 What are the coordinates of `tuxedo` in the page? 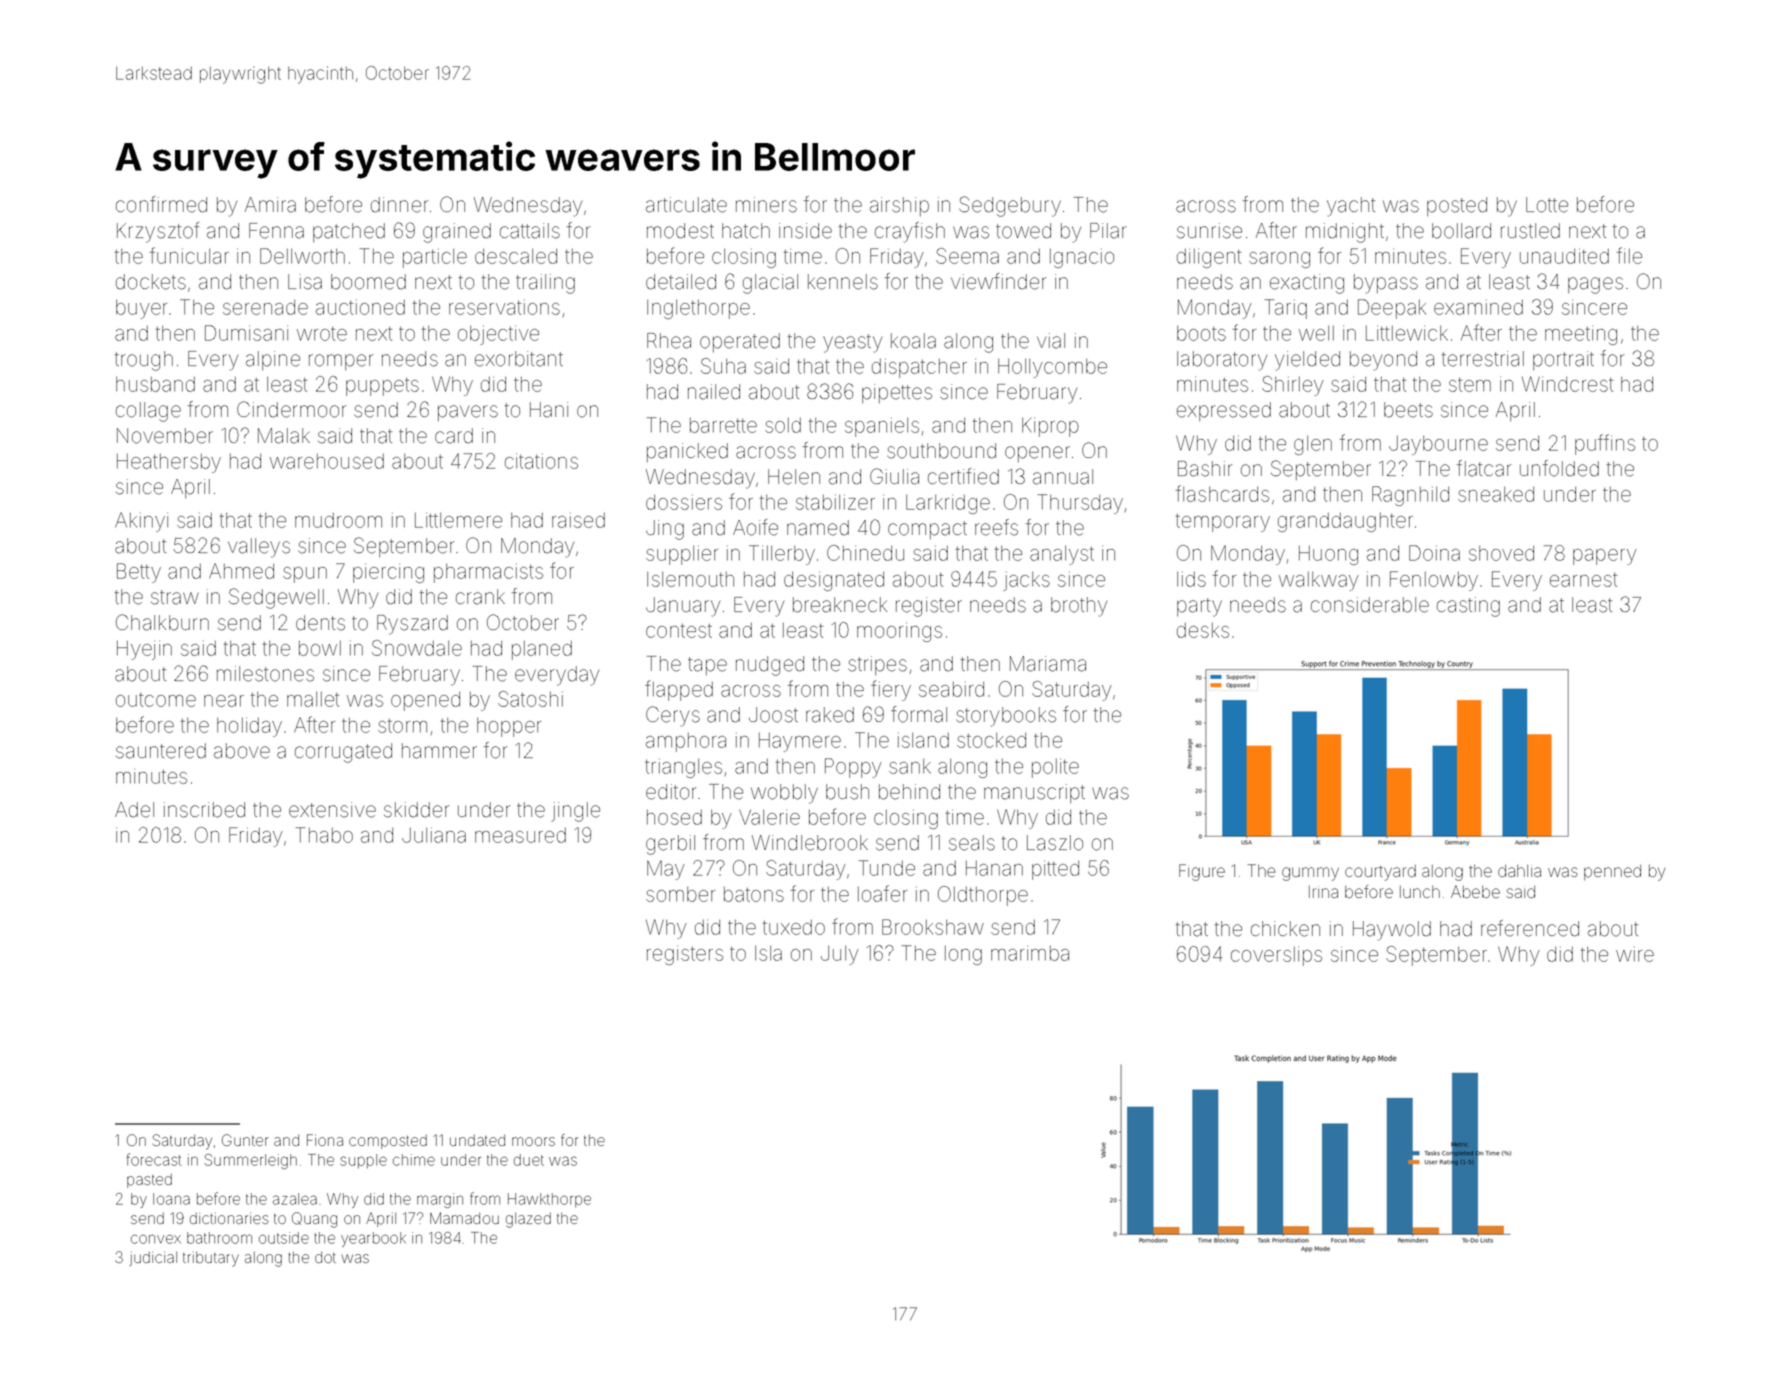 It's located at (794, 927).
